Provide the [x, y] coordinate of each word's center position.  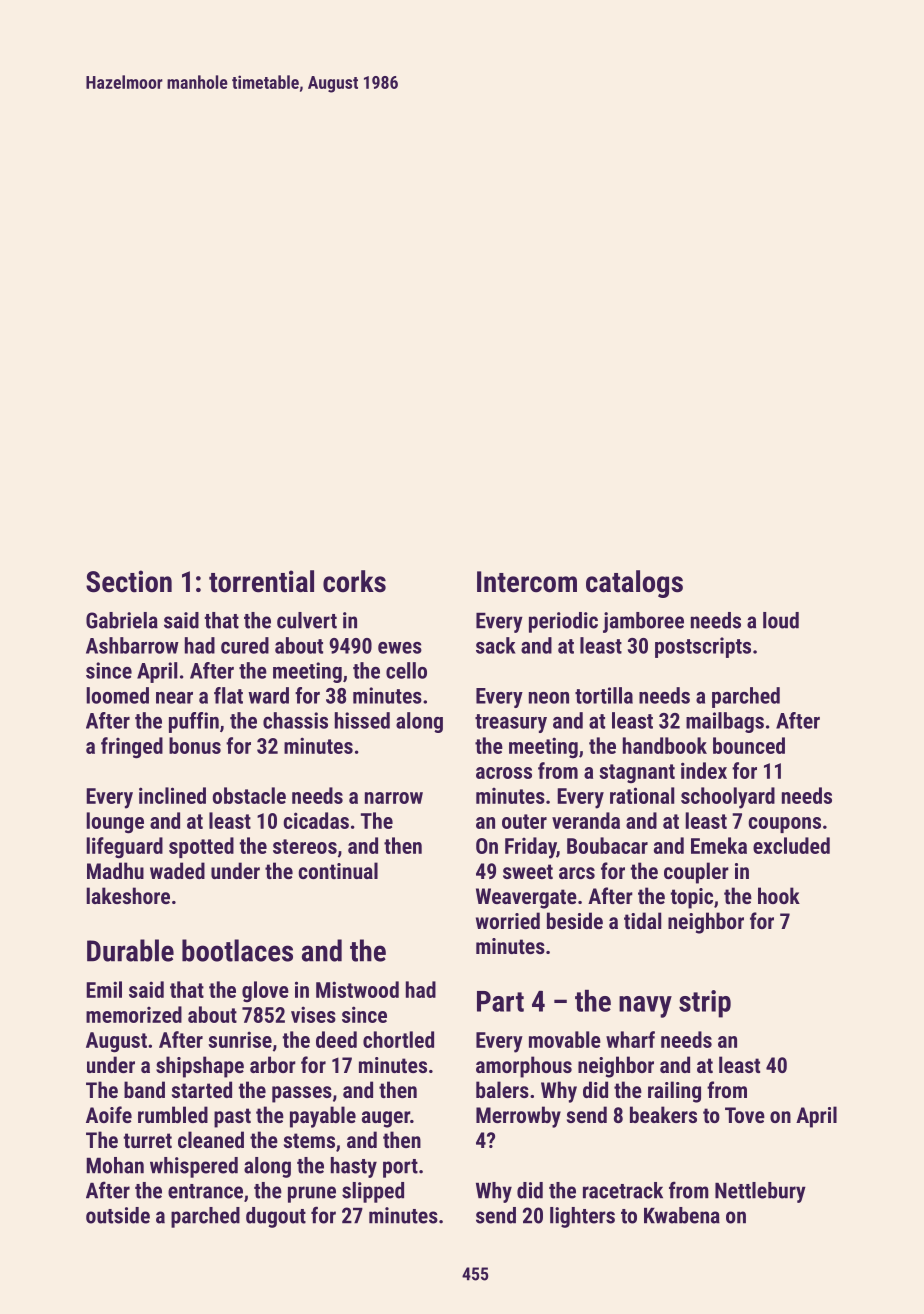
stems [309, 1140]
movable [565, 1039]
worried [508, 920]
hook [779, 895]
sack [496, 645]
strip [705, 1004]
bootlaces [237, 950]
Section [129, 581]
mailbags [725, 722]
